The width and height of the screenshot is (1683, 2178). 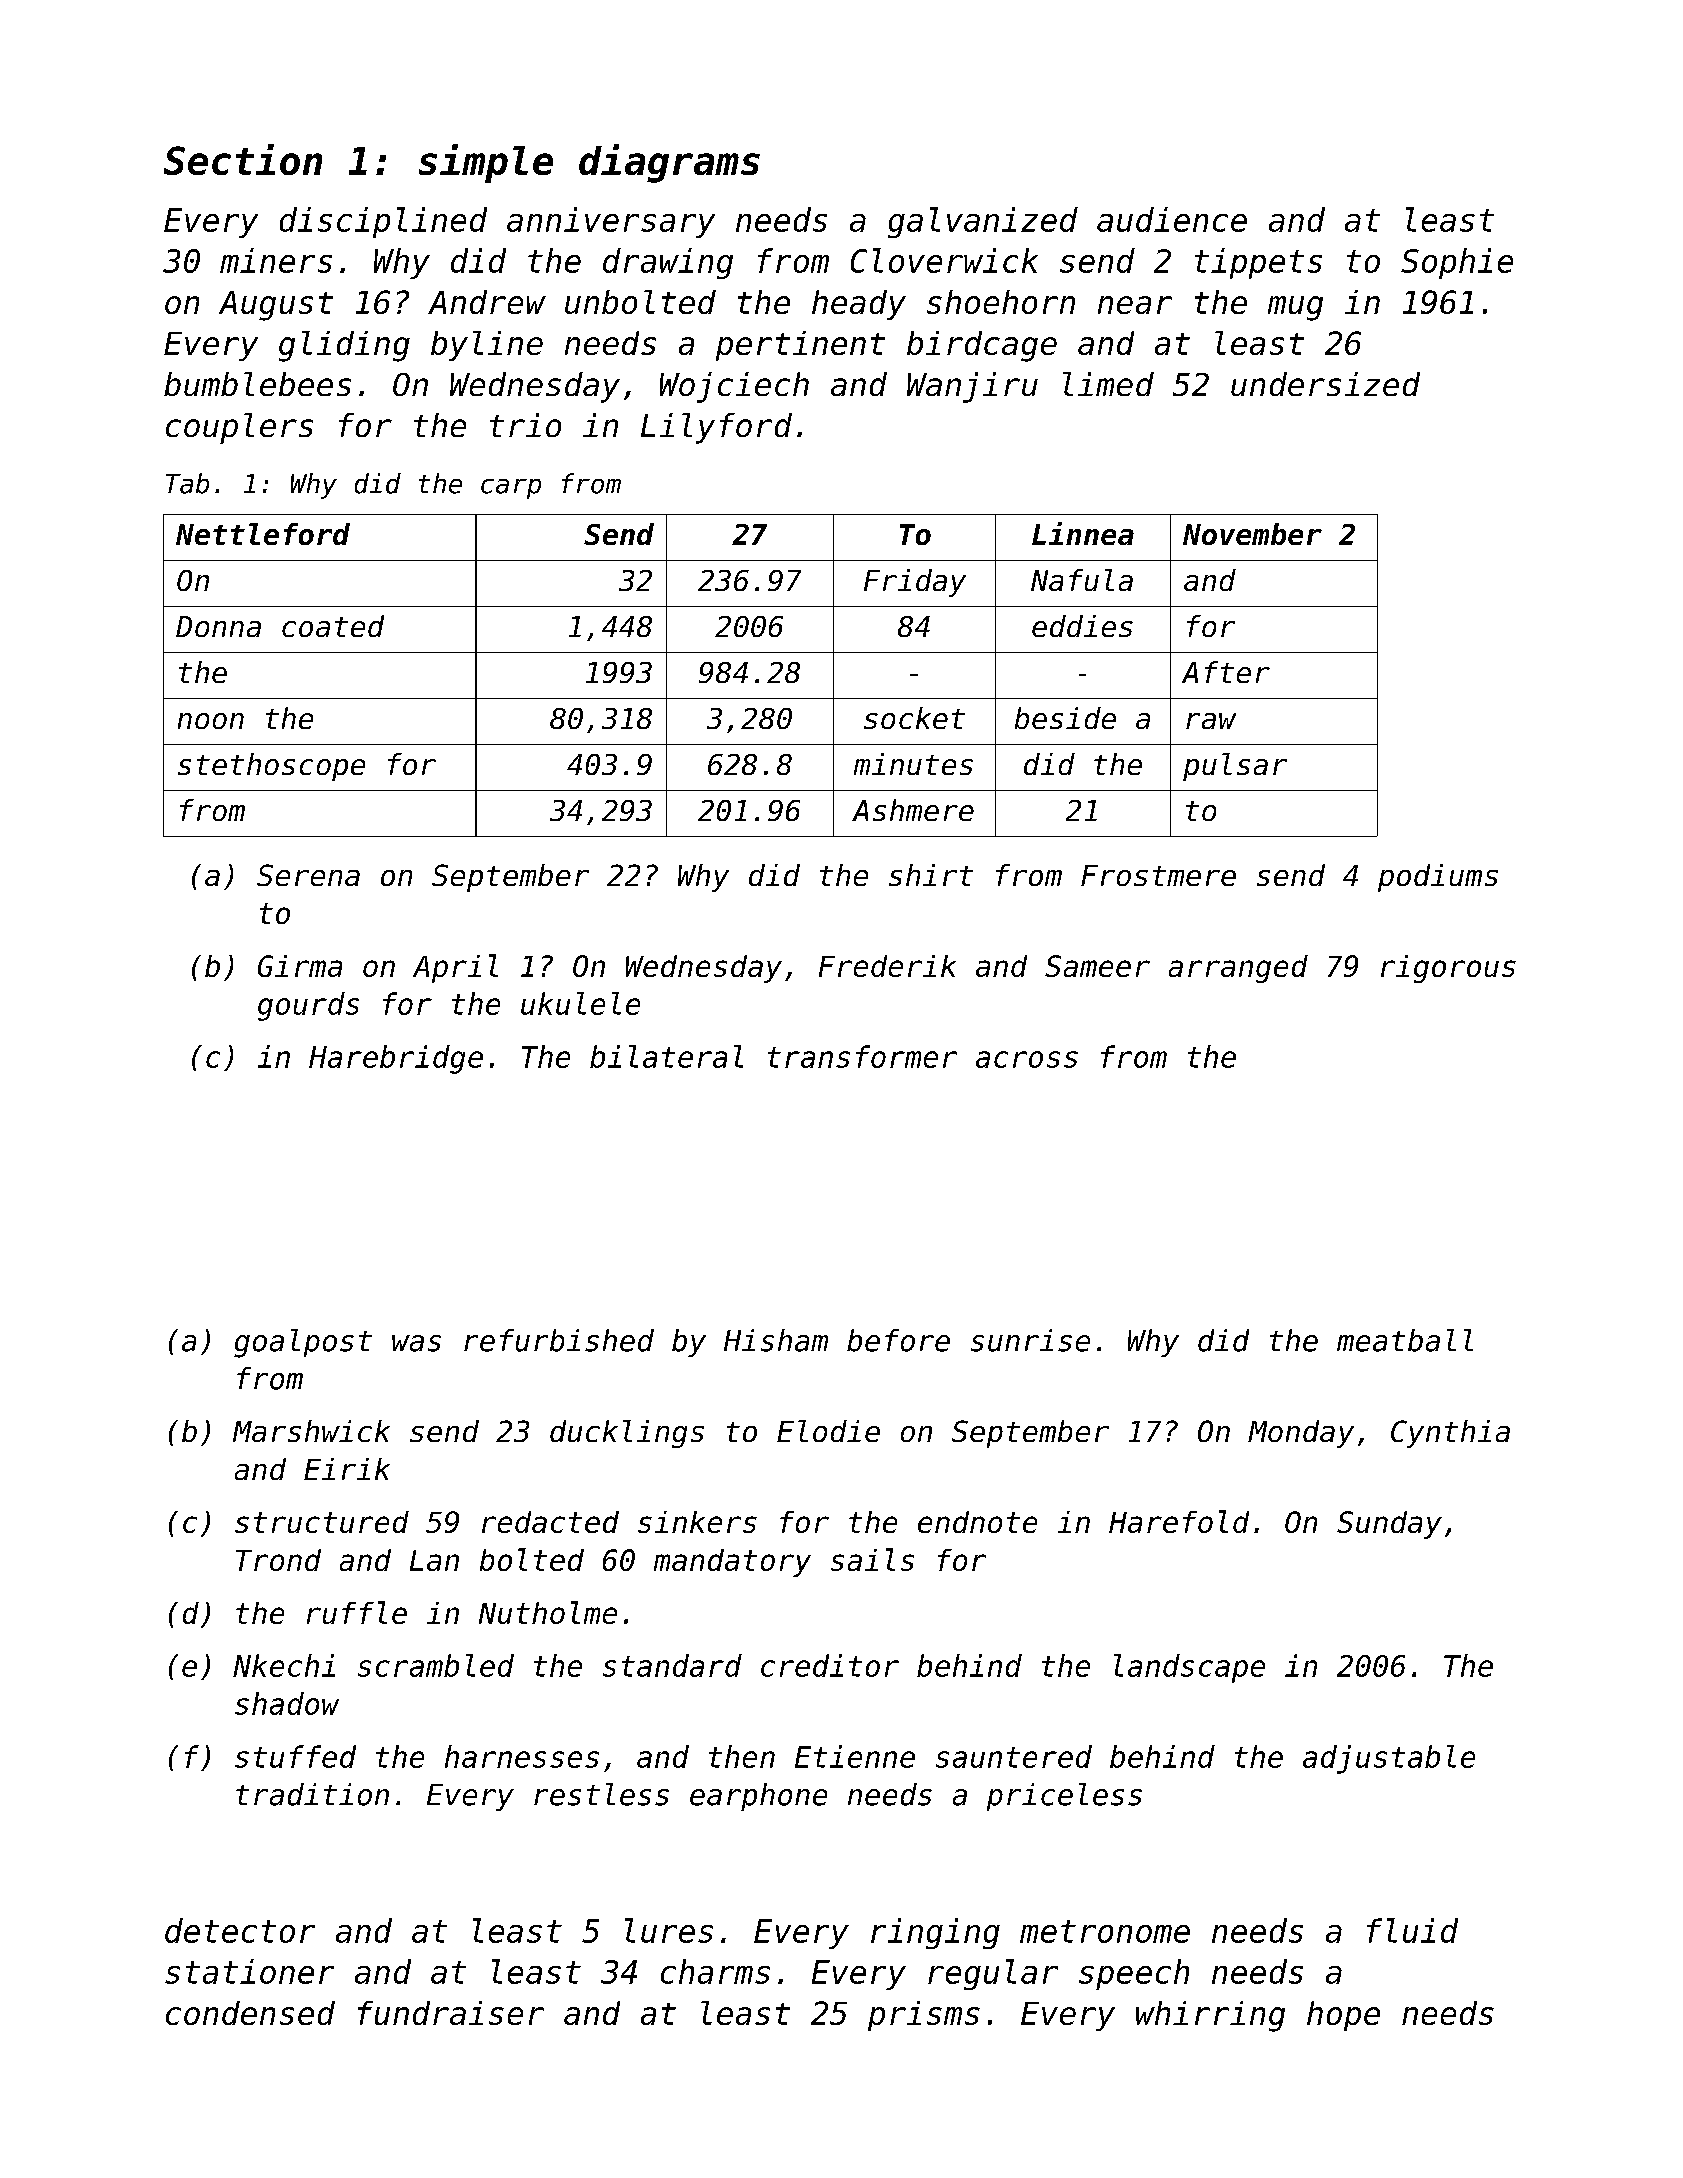 What do you see at coordinates (308, 1006) in the screenshot?
I see `gourds` at bounding box center [308, 1006].
